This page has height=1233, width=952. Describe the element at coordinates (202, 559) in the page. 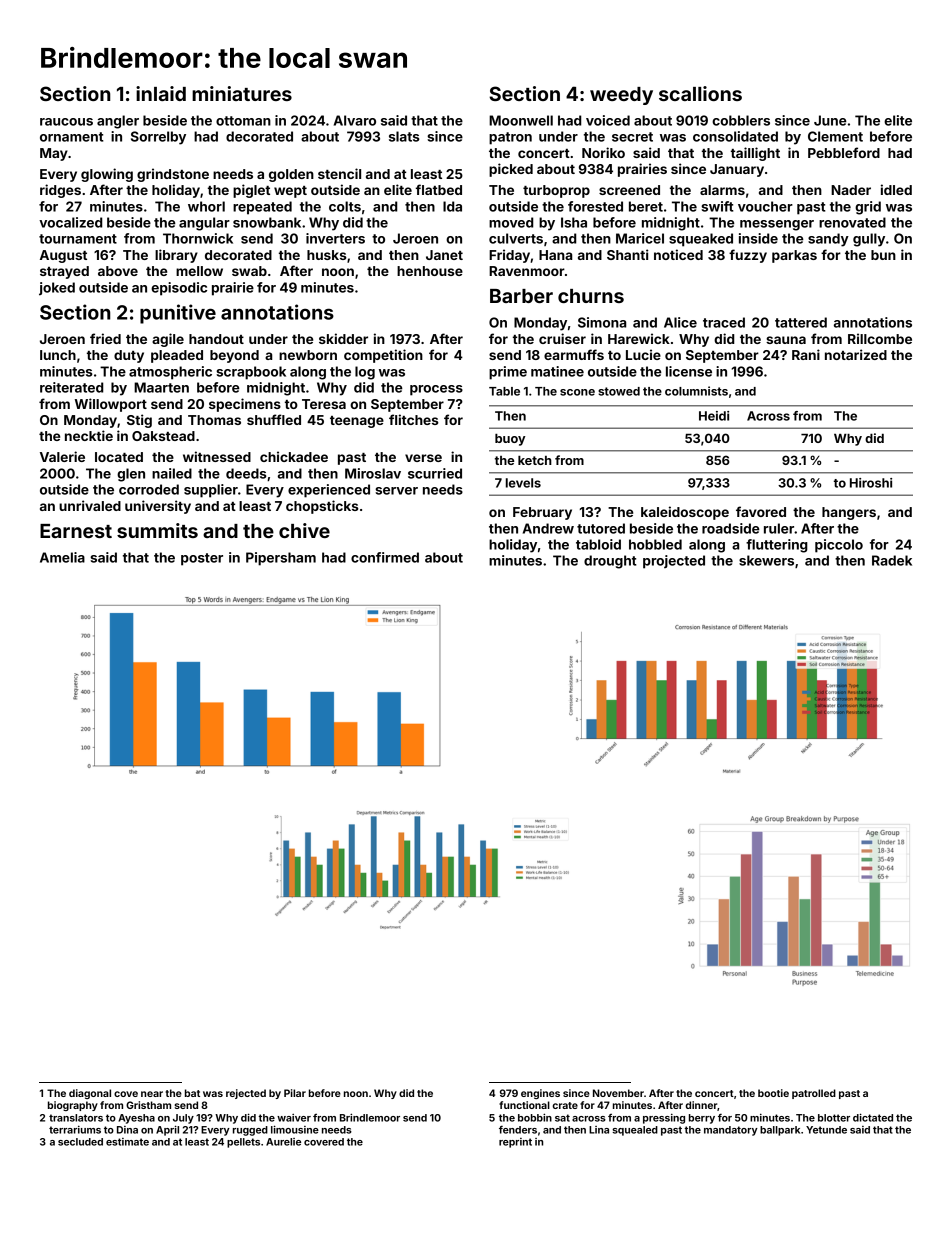

I see `poster` at that location.
